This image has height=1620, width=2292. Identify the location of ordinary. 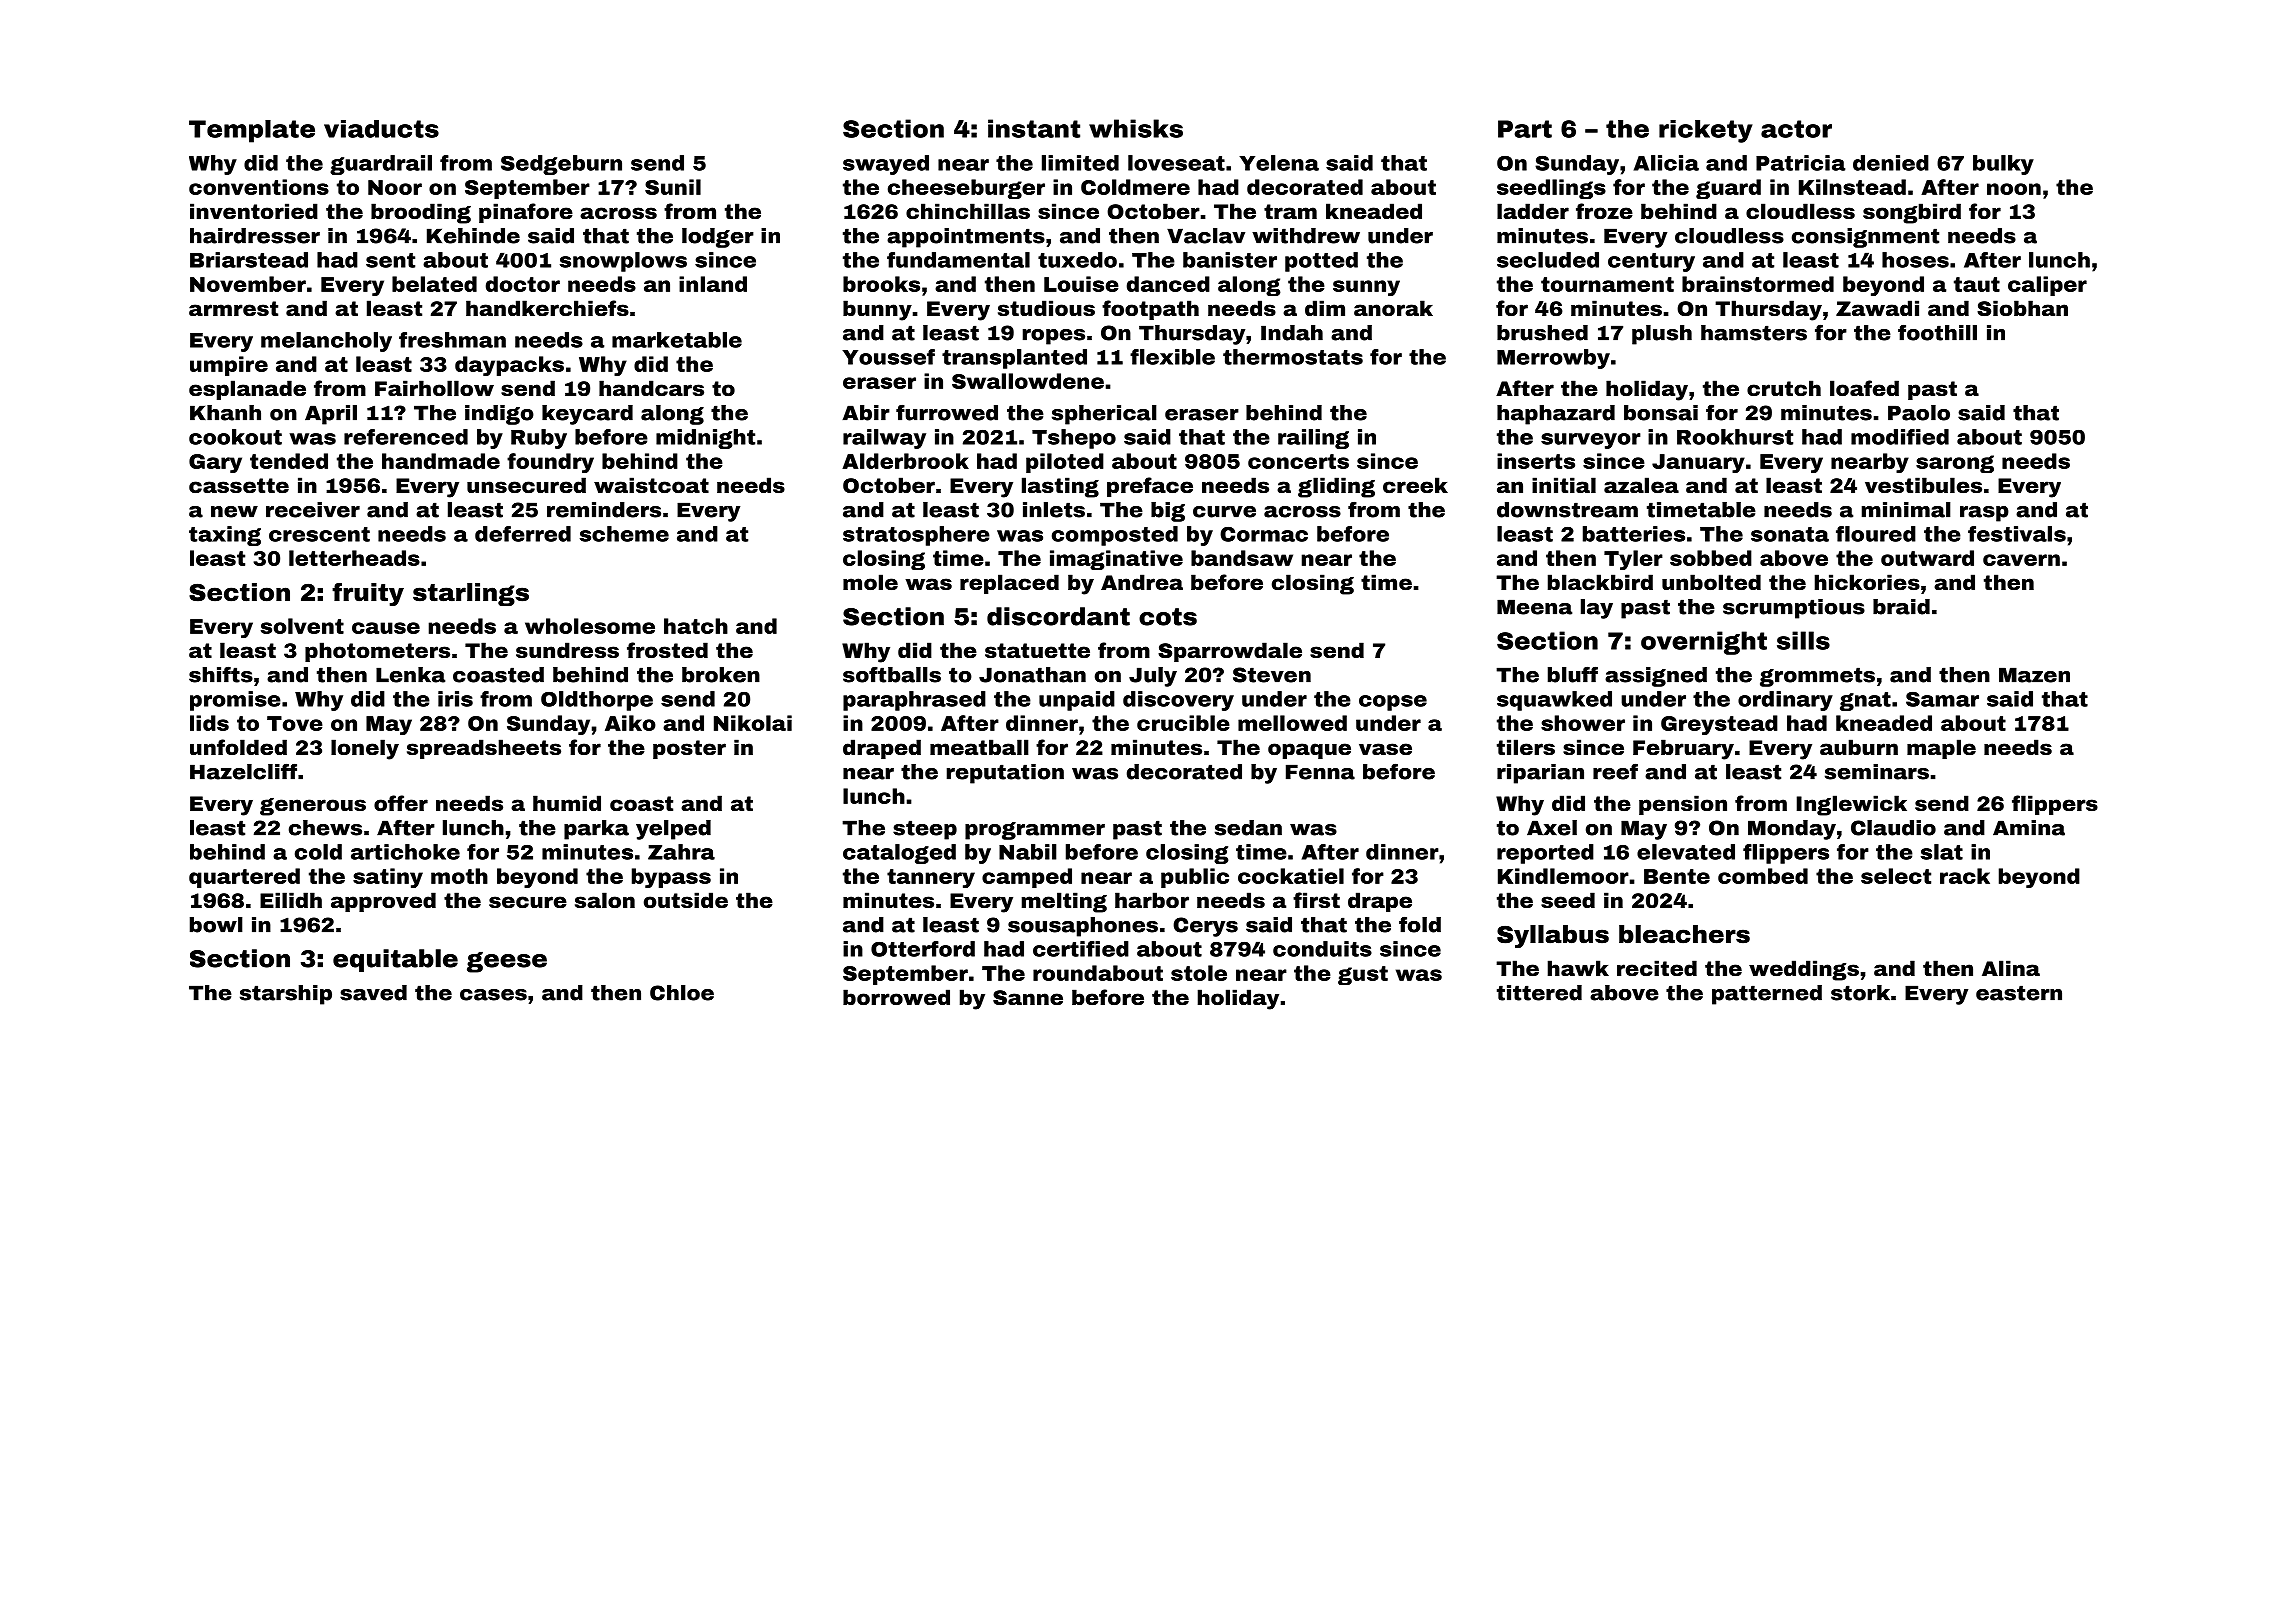
(1785, 701).
